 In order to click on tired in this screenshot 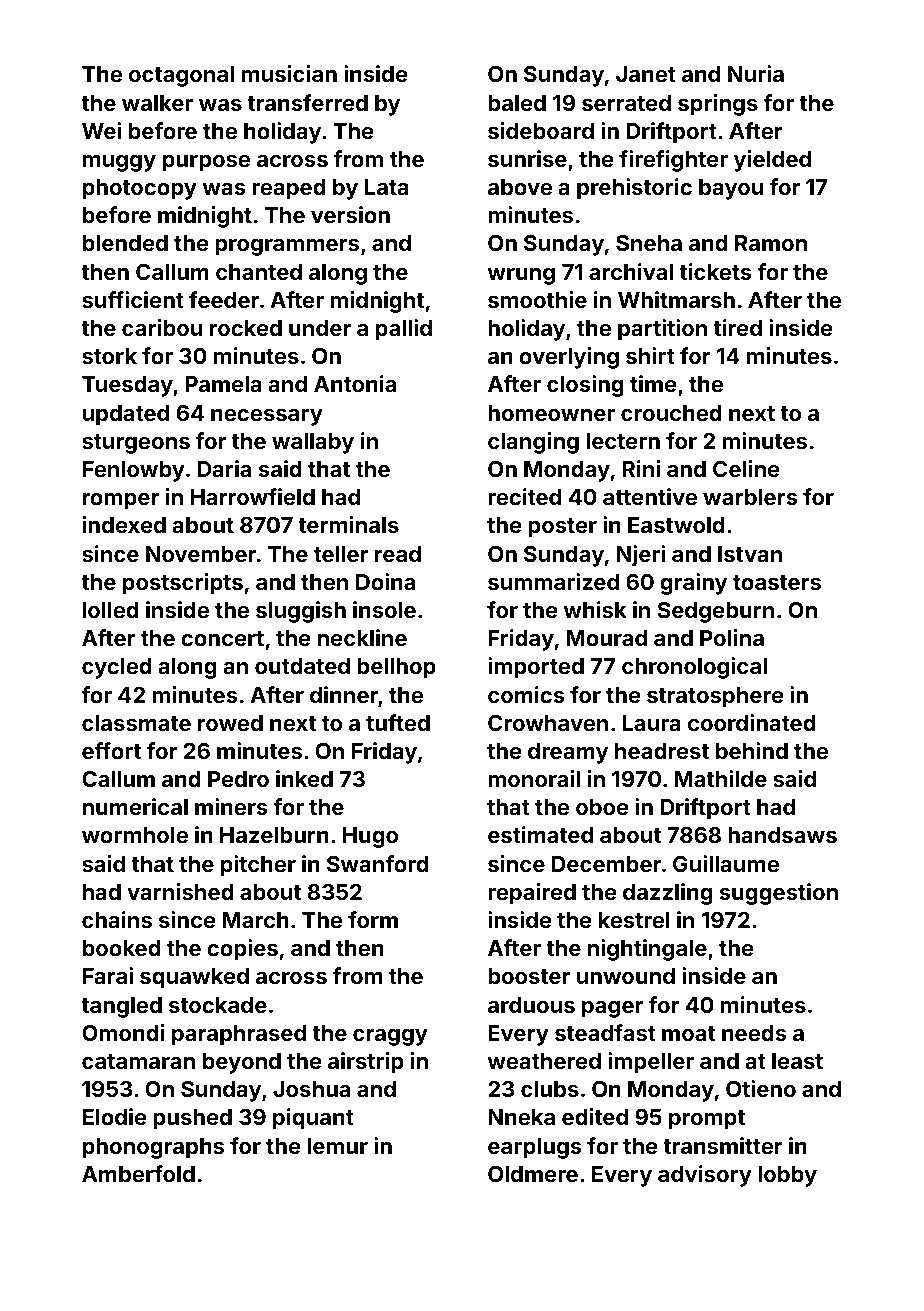, I will do `click(737, 327)`.
